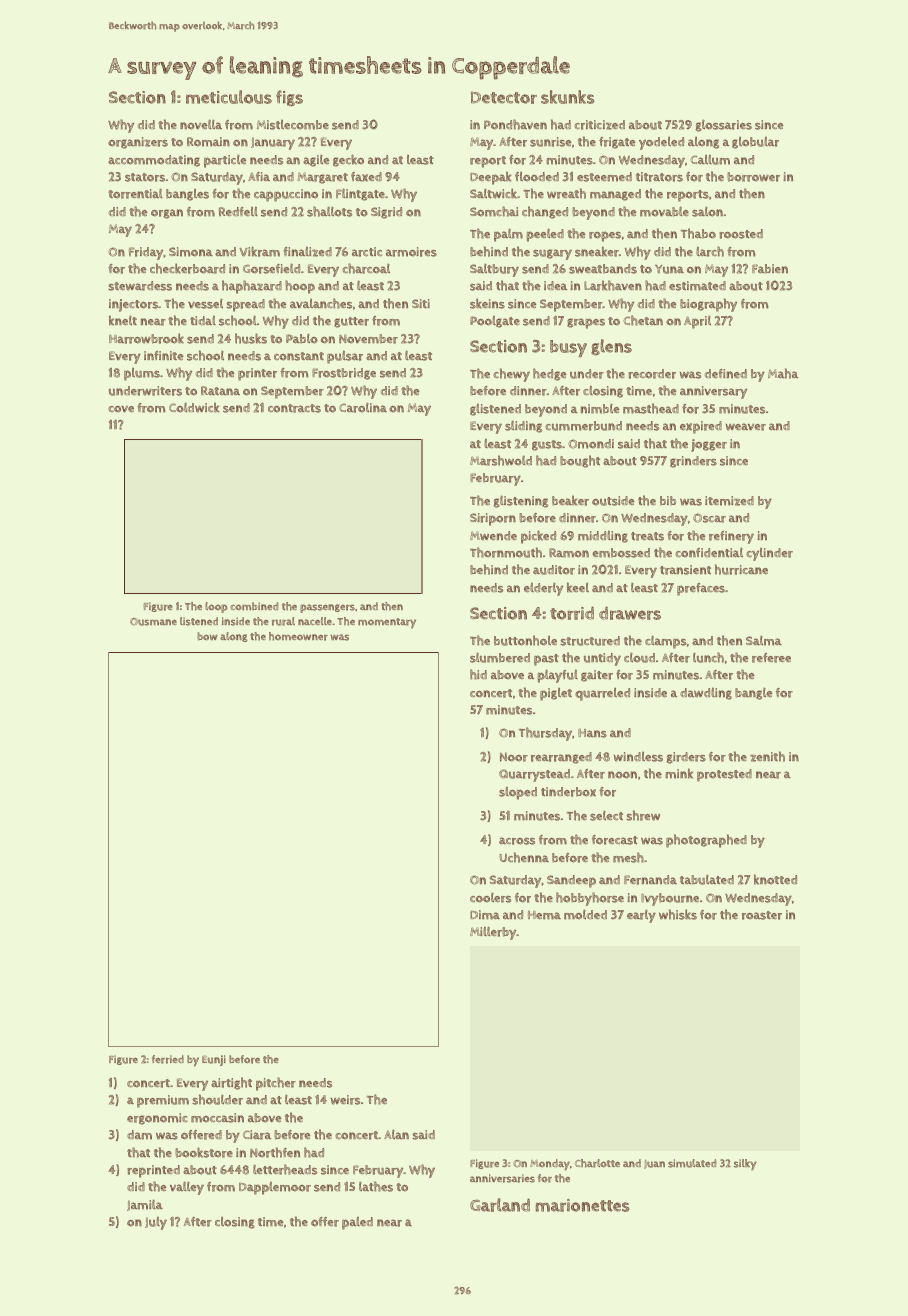 This screenshot has height=1316, width=908. What do you see at coordinates (357, 1223) in the screenshot?
I see `paled` at bounding box center [357, 1223].
